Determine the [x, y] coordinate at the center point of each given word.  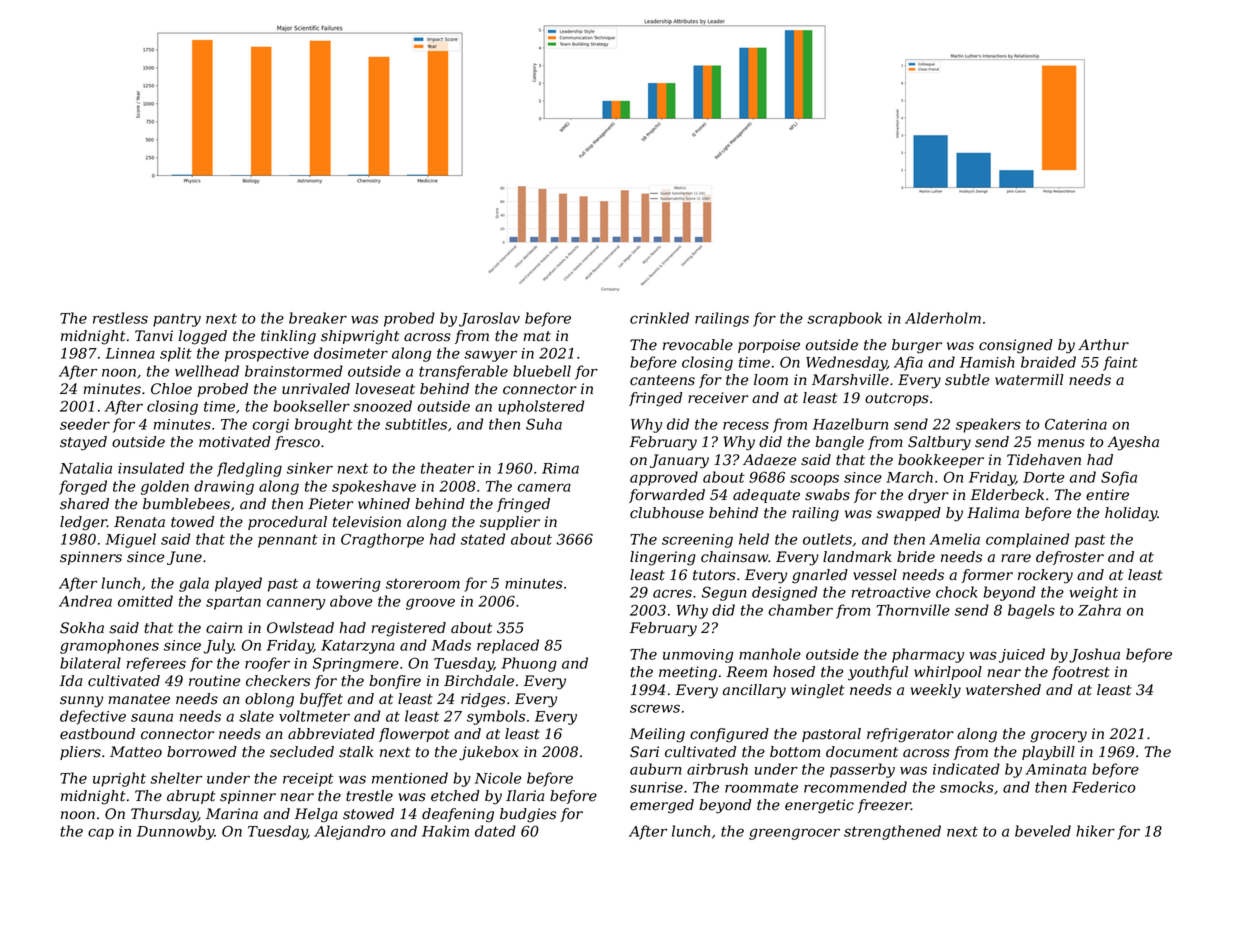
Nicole [498, 778]
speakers [988, 425]
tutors [714, 575]
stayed [83, 443]
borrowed [202, 752]
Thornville [913, 610]
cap [101, 834]
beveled [1043, 831]
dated [495, 831]
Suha [544, 424]
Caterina [1076, 424]
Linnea [130, 353]
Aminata [1055, 769]
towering [348, 585]
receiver [718, 398]
